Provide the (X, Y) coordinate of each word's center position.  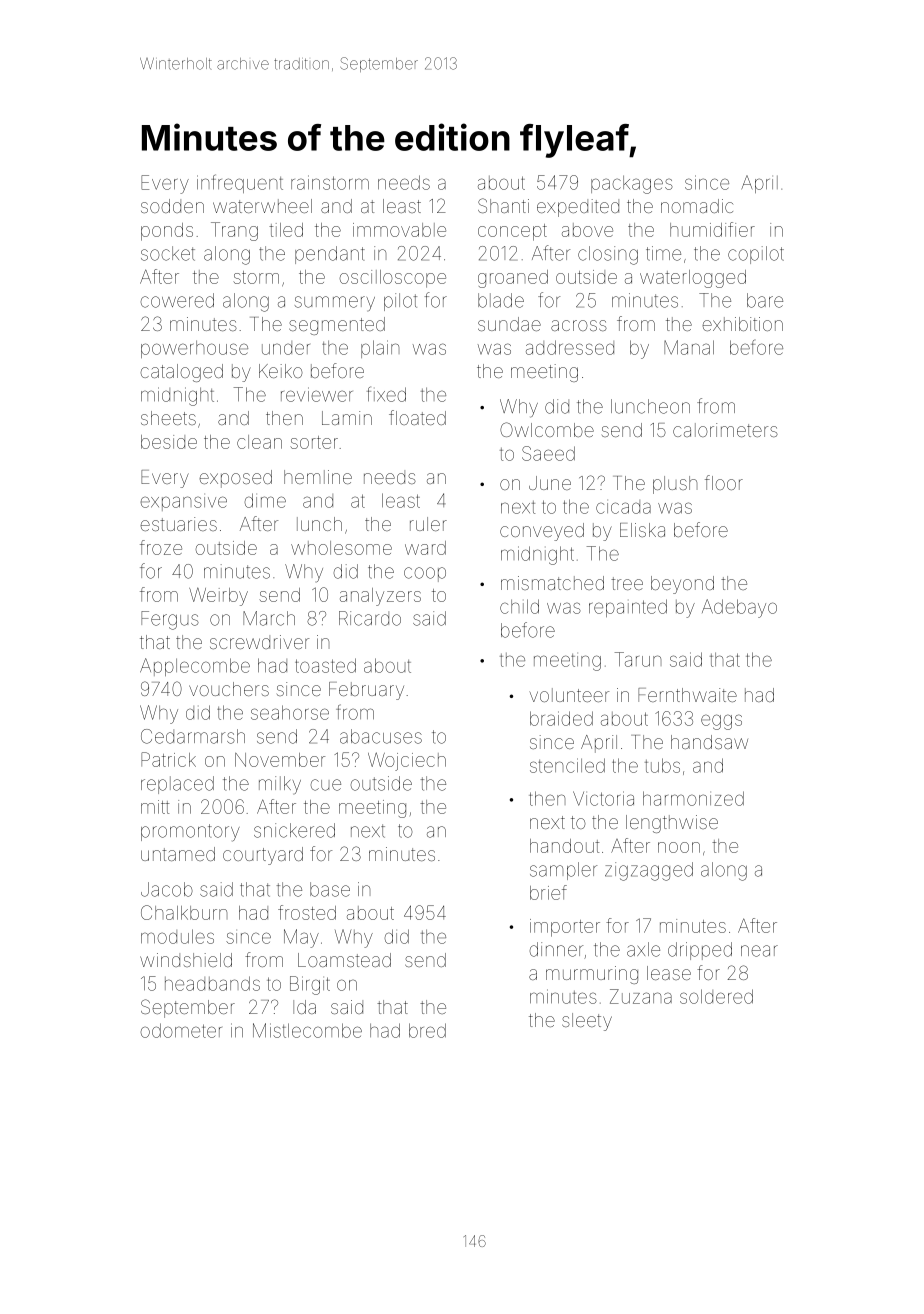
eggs (721, 722)
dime (265, 500)
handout (564, 846)
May (301, 938)
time (663, 253)
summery (335, 303)
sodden (172, 206)
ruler (428, 524)
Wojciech (407, 761)
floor (724, 482)
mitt (155, 807)
